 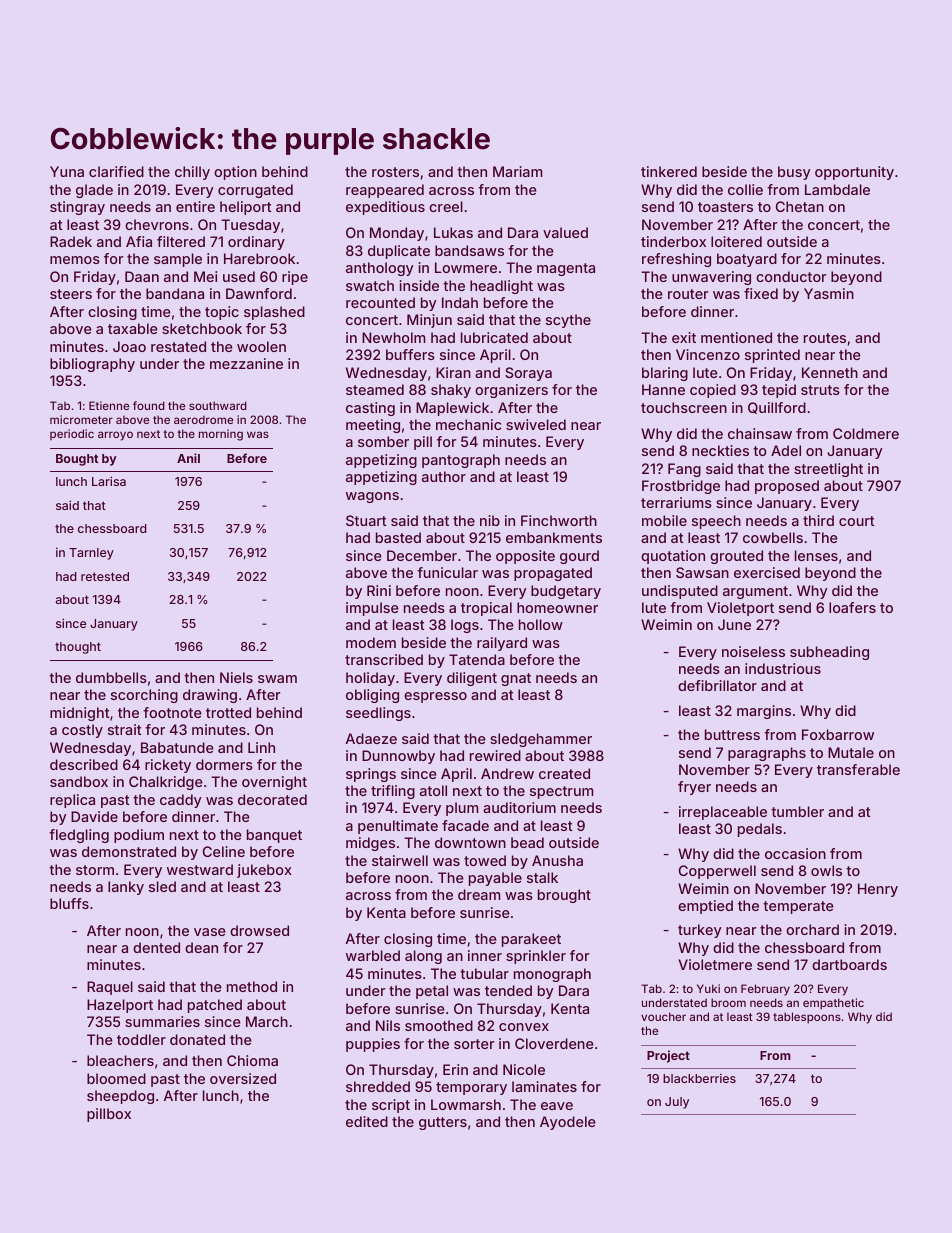 What do you see at coordinates (385, 208) in the document?
I see `expeditious` at bounding box center [385, 208].
